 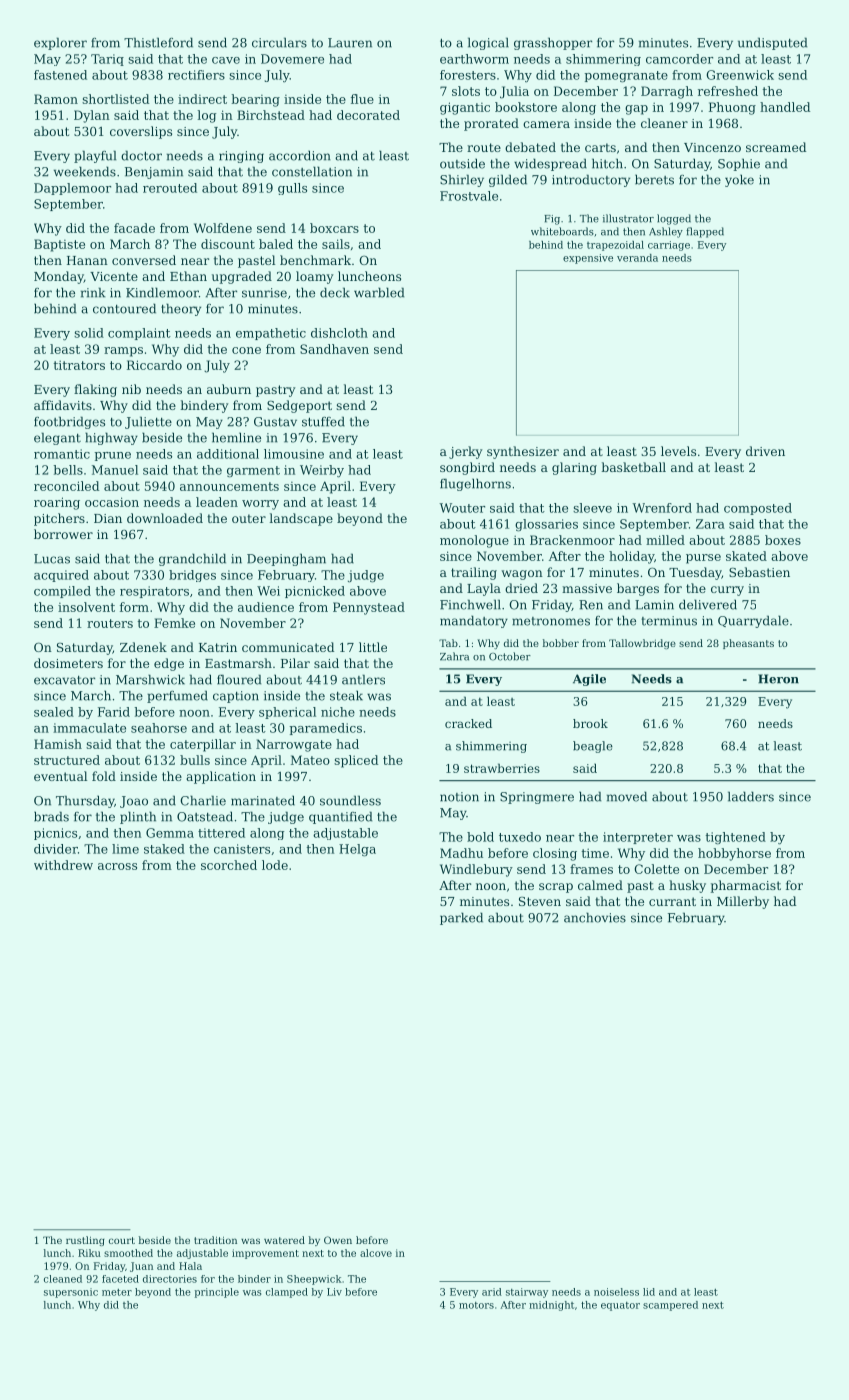 I want to click on clamped, so click(x=287, y=1293).
